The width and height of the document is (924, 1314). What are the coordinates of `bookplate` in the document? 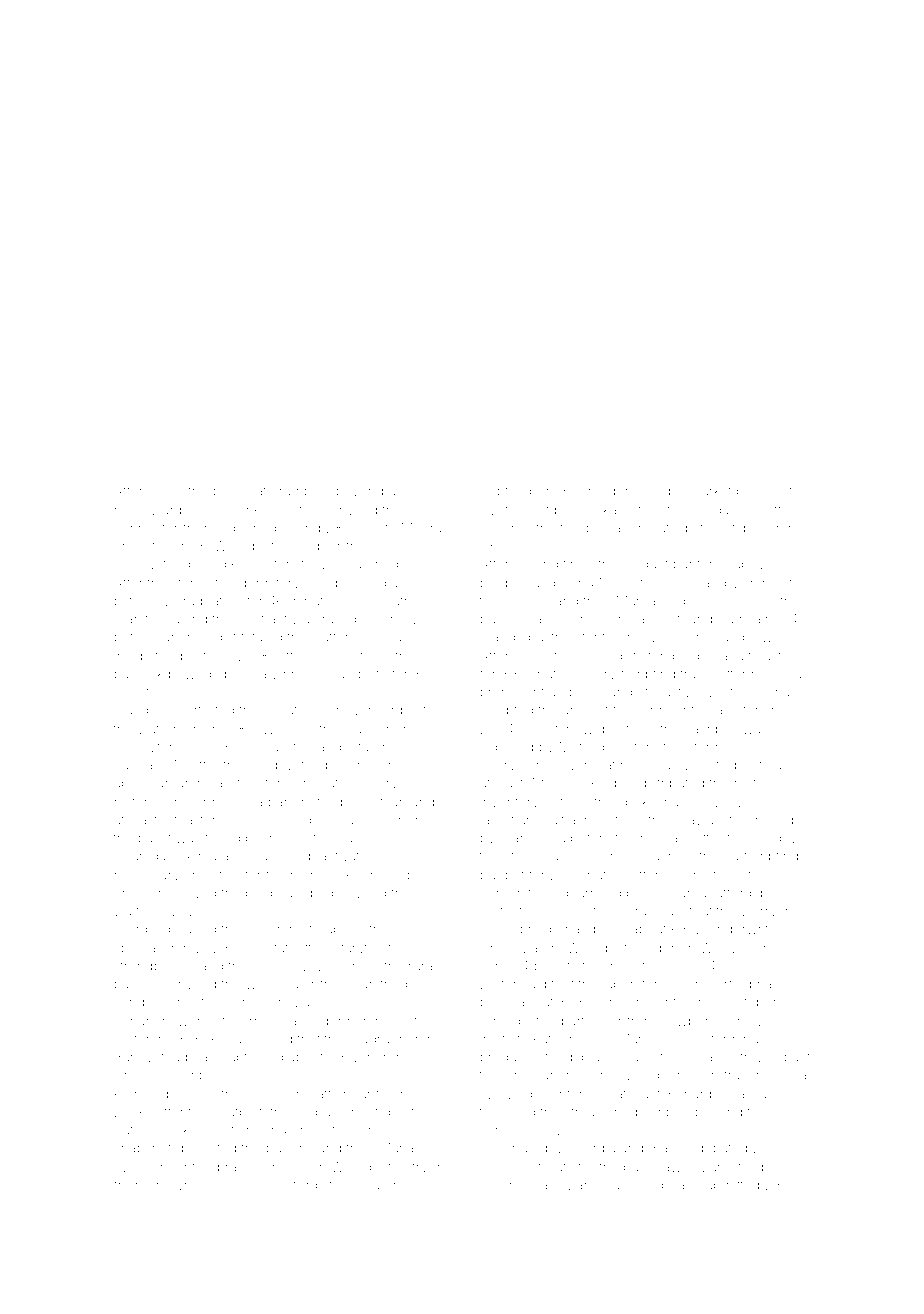 It's located at (244, 492).
